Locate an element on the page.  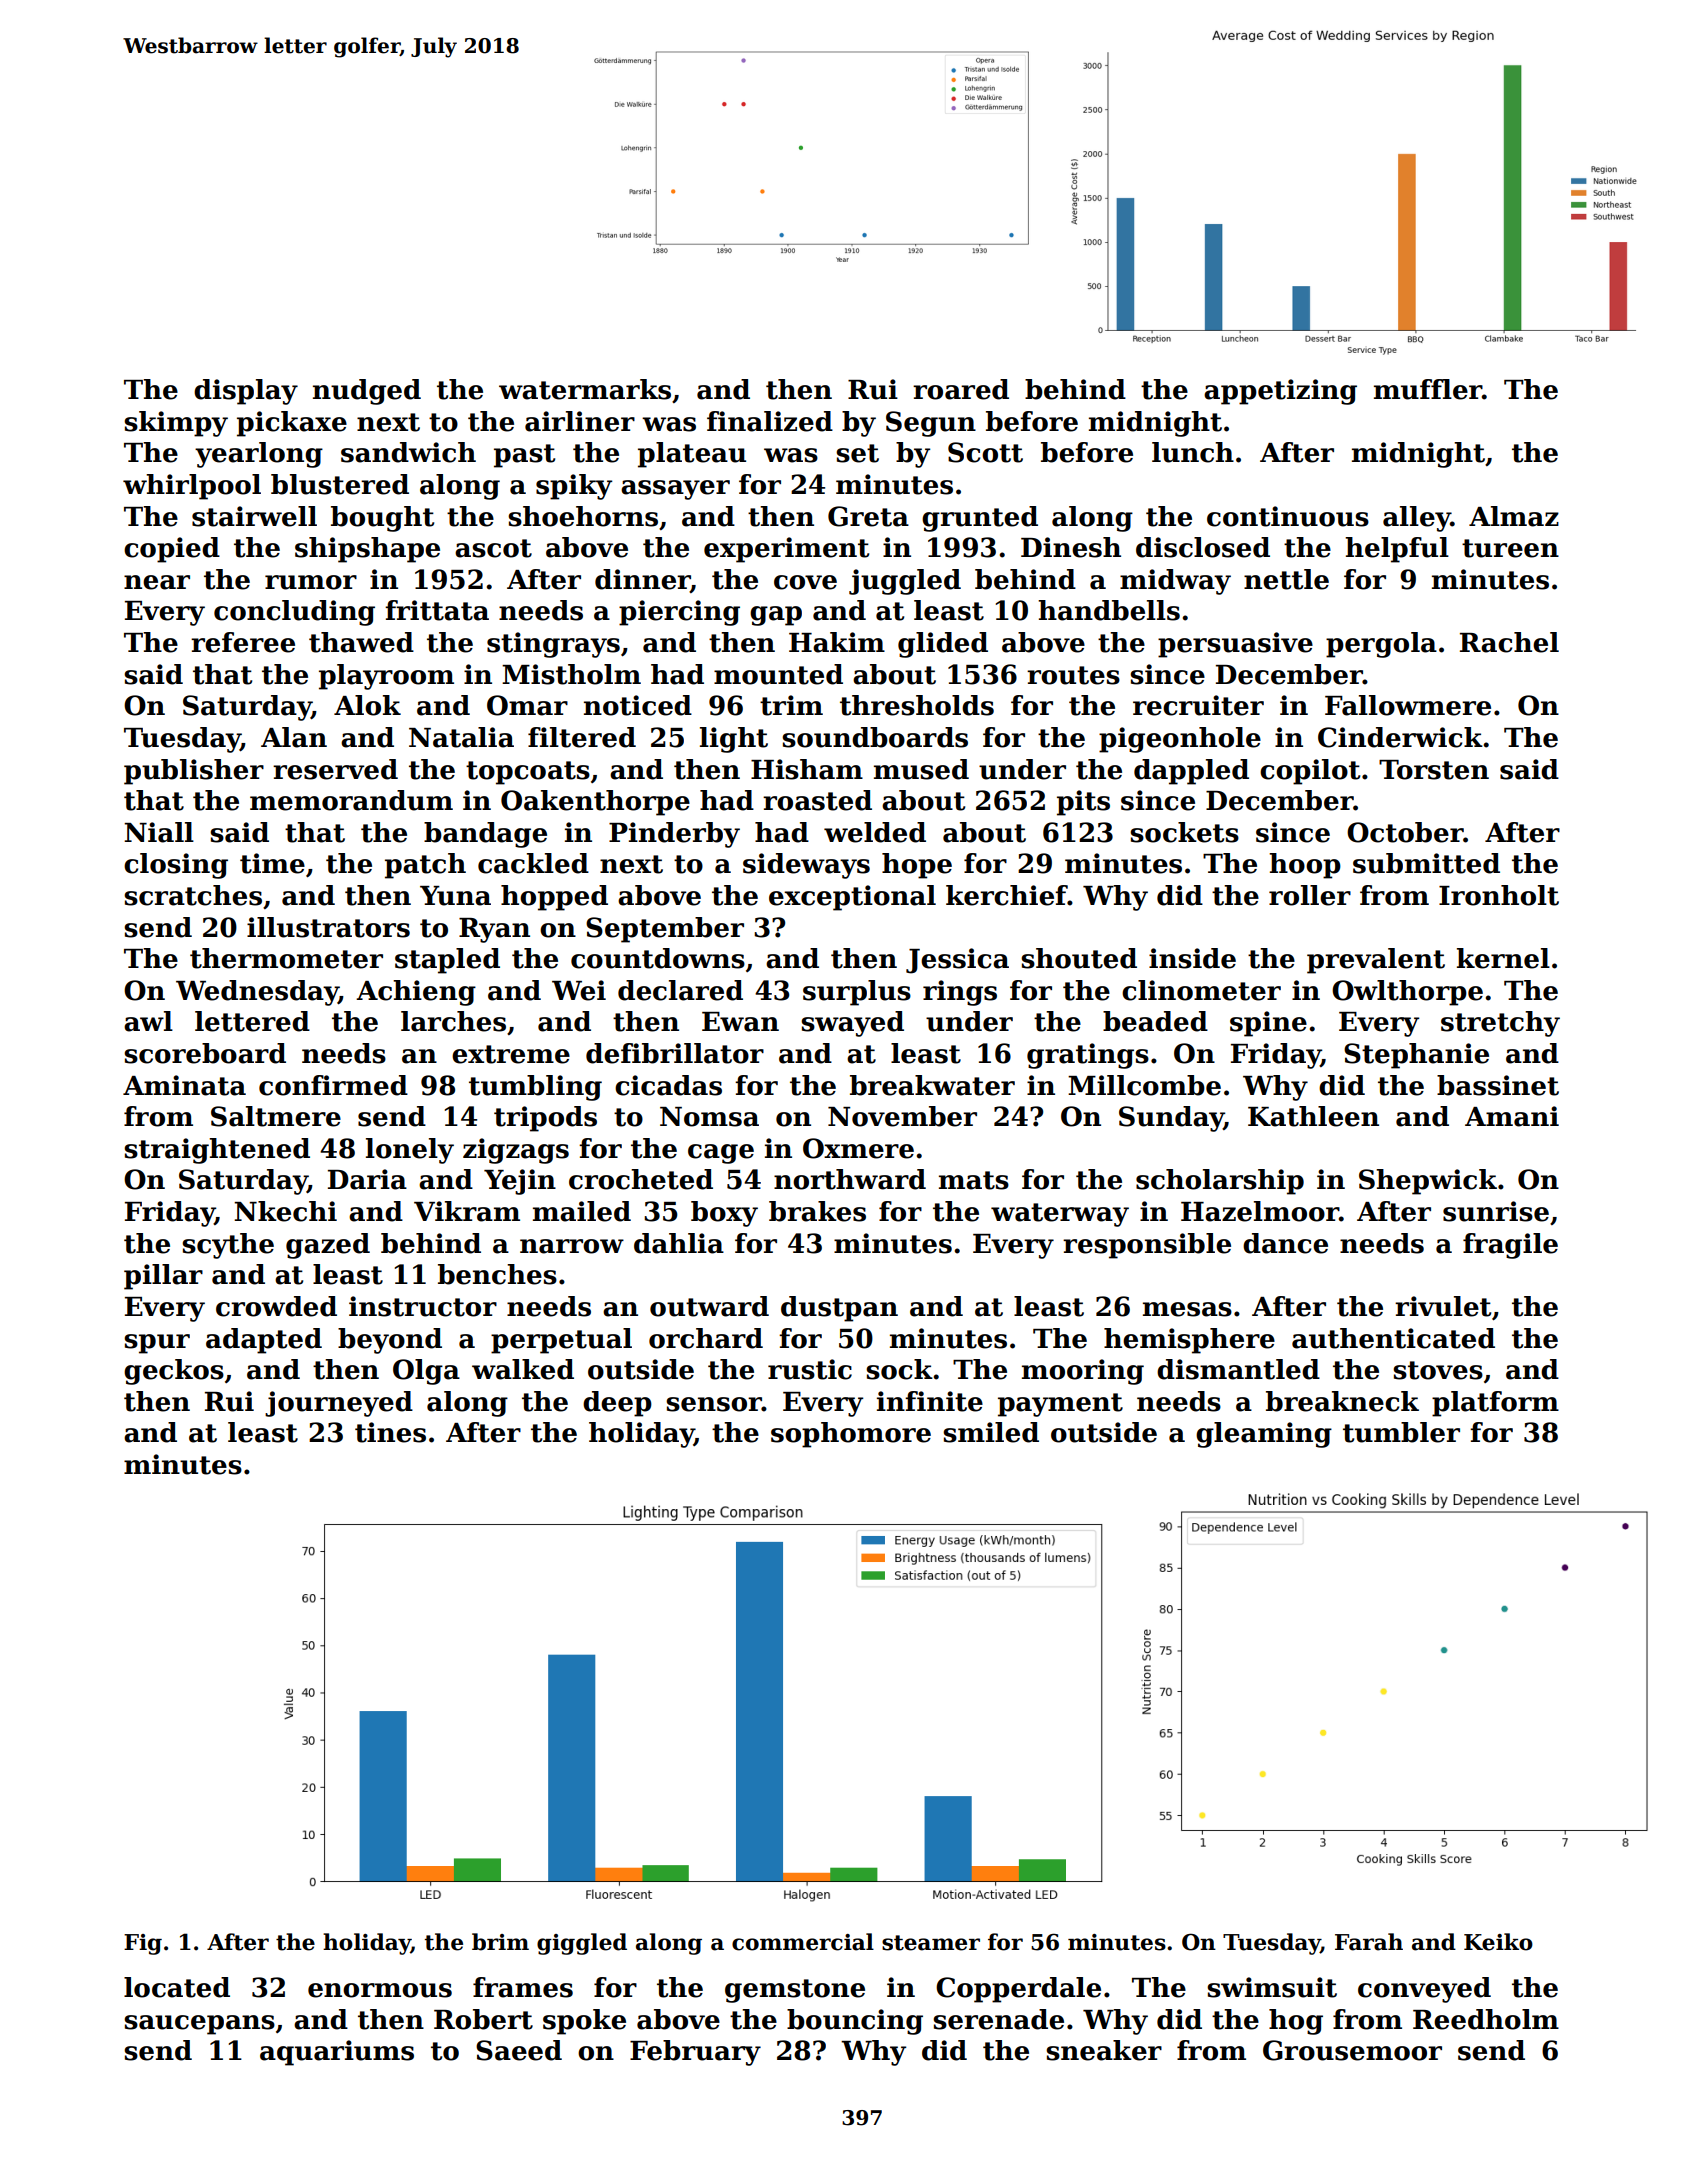
inside is located at coordinates (1192, 958).
